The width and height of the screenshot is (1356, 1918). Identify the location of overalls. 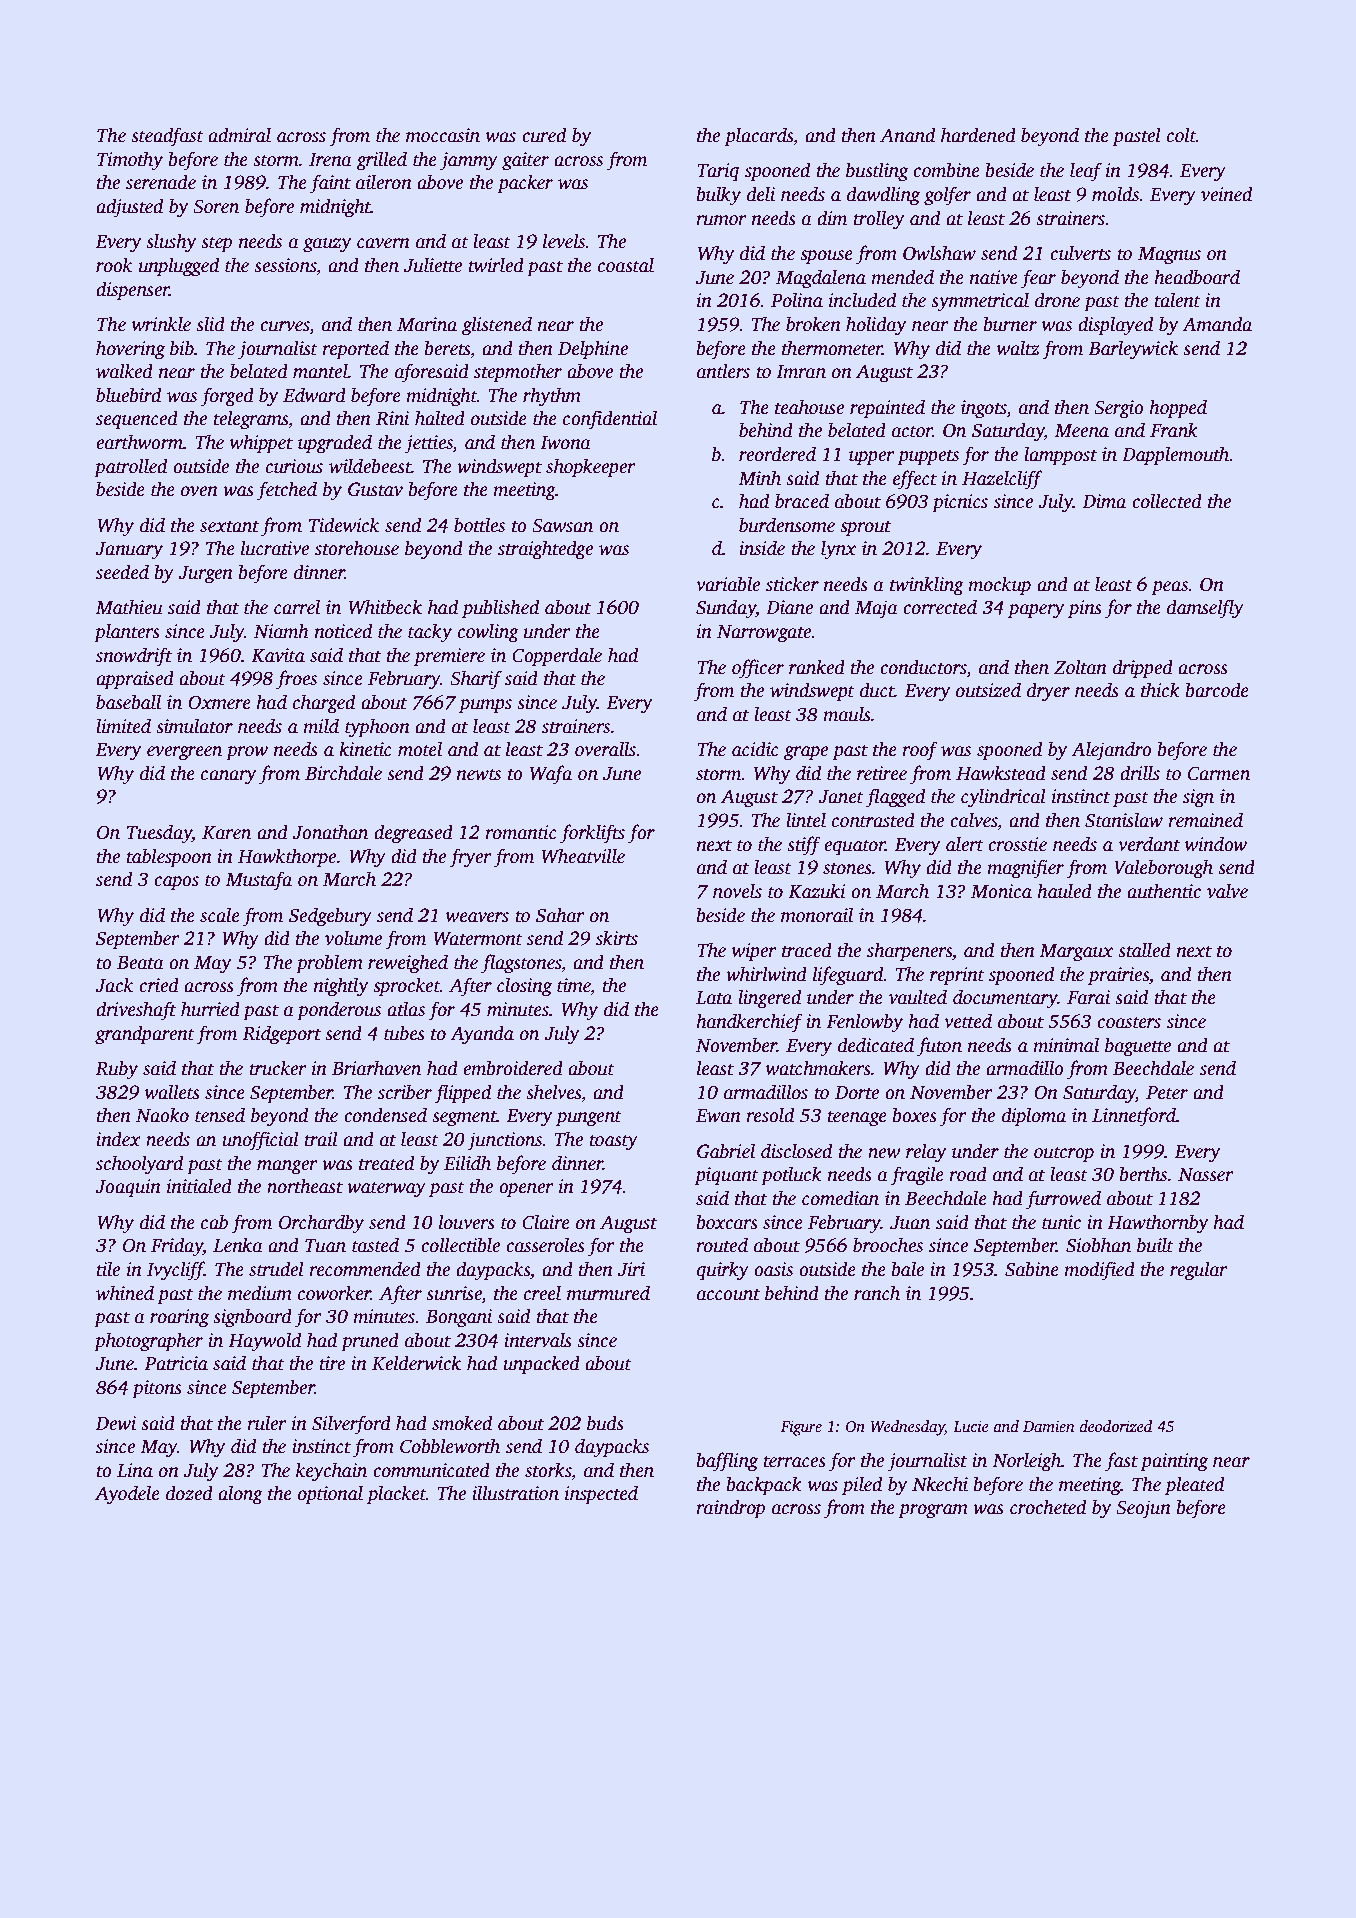
(605, 749).
